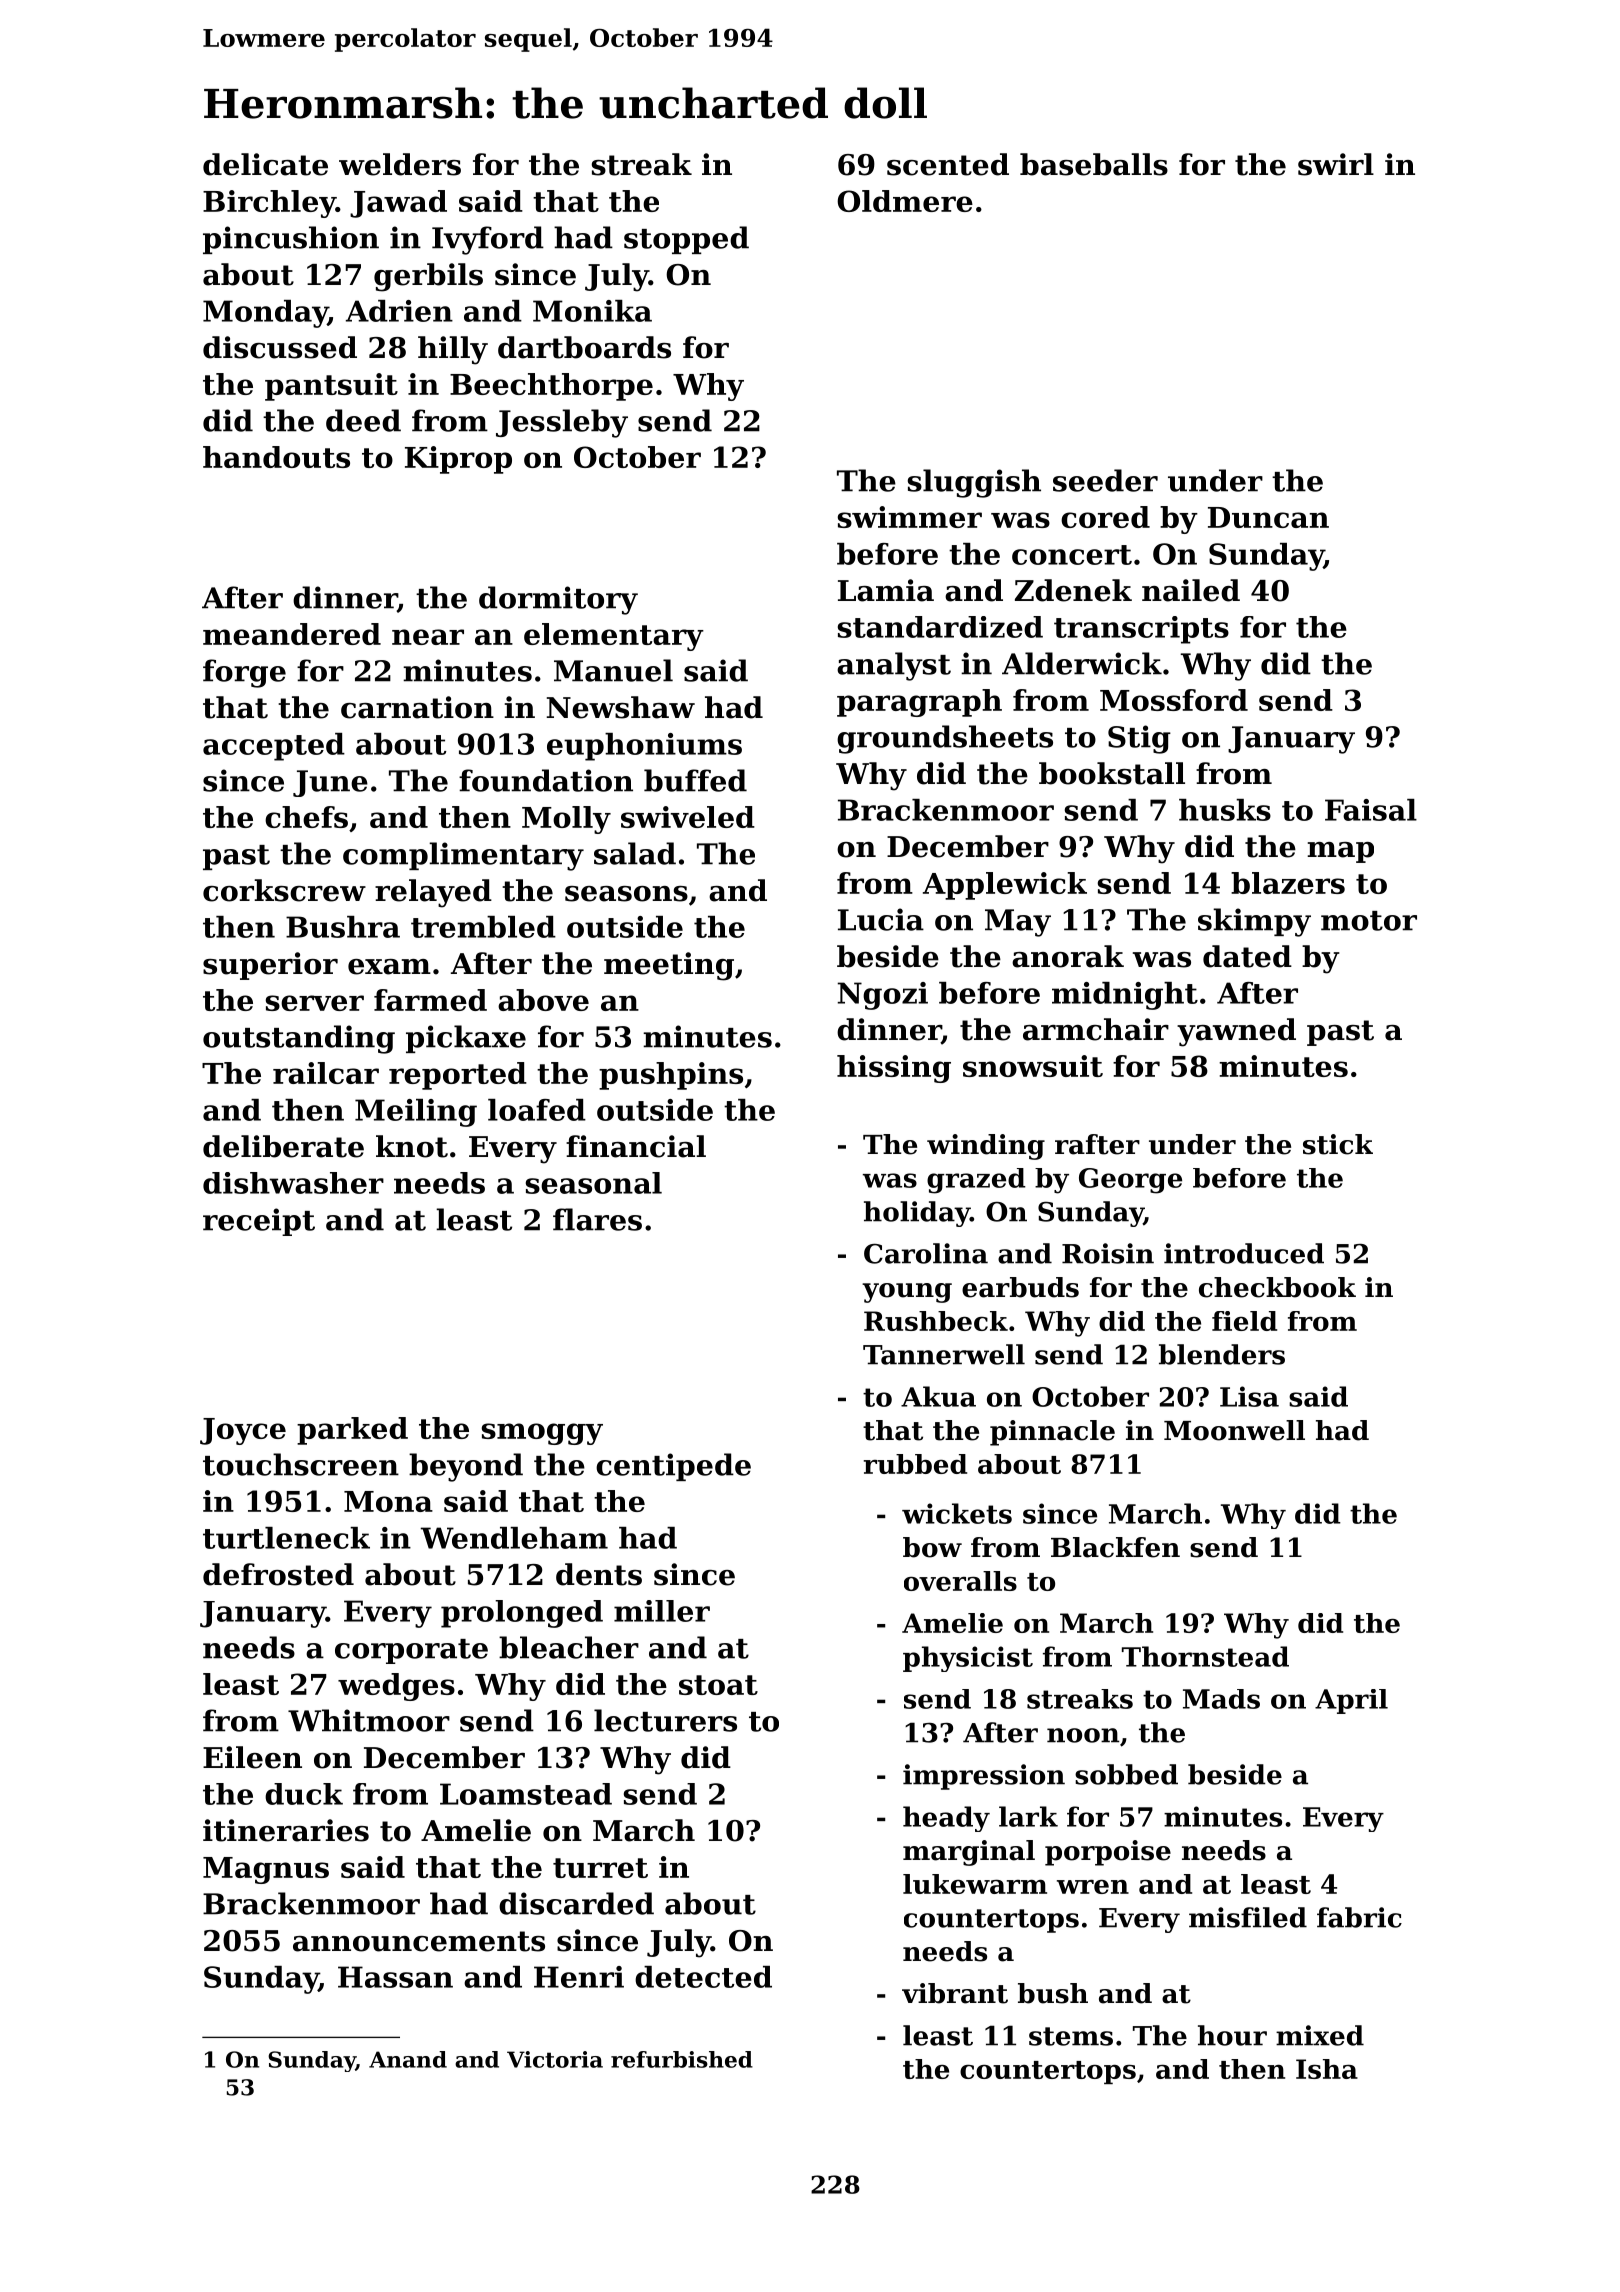  What do you see at coordinates (412, 1146) in the document?
I see `knot` at bounding box center [412, 1146].
